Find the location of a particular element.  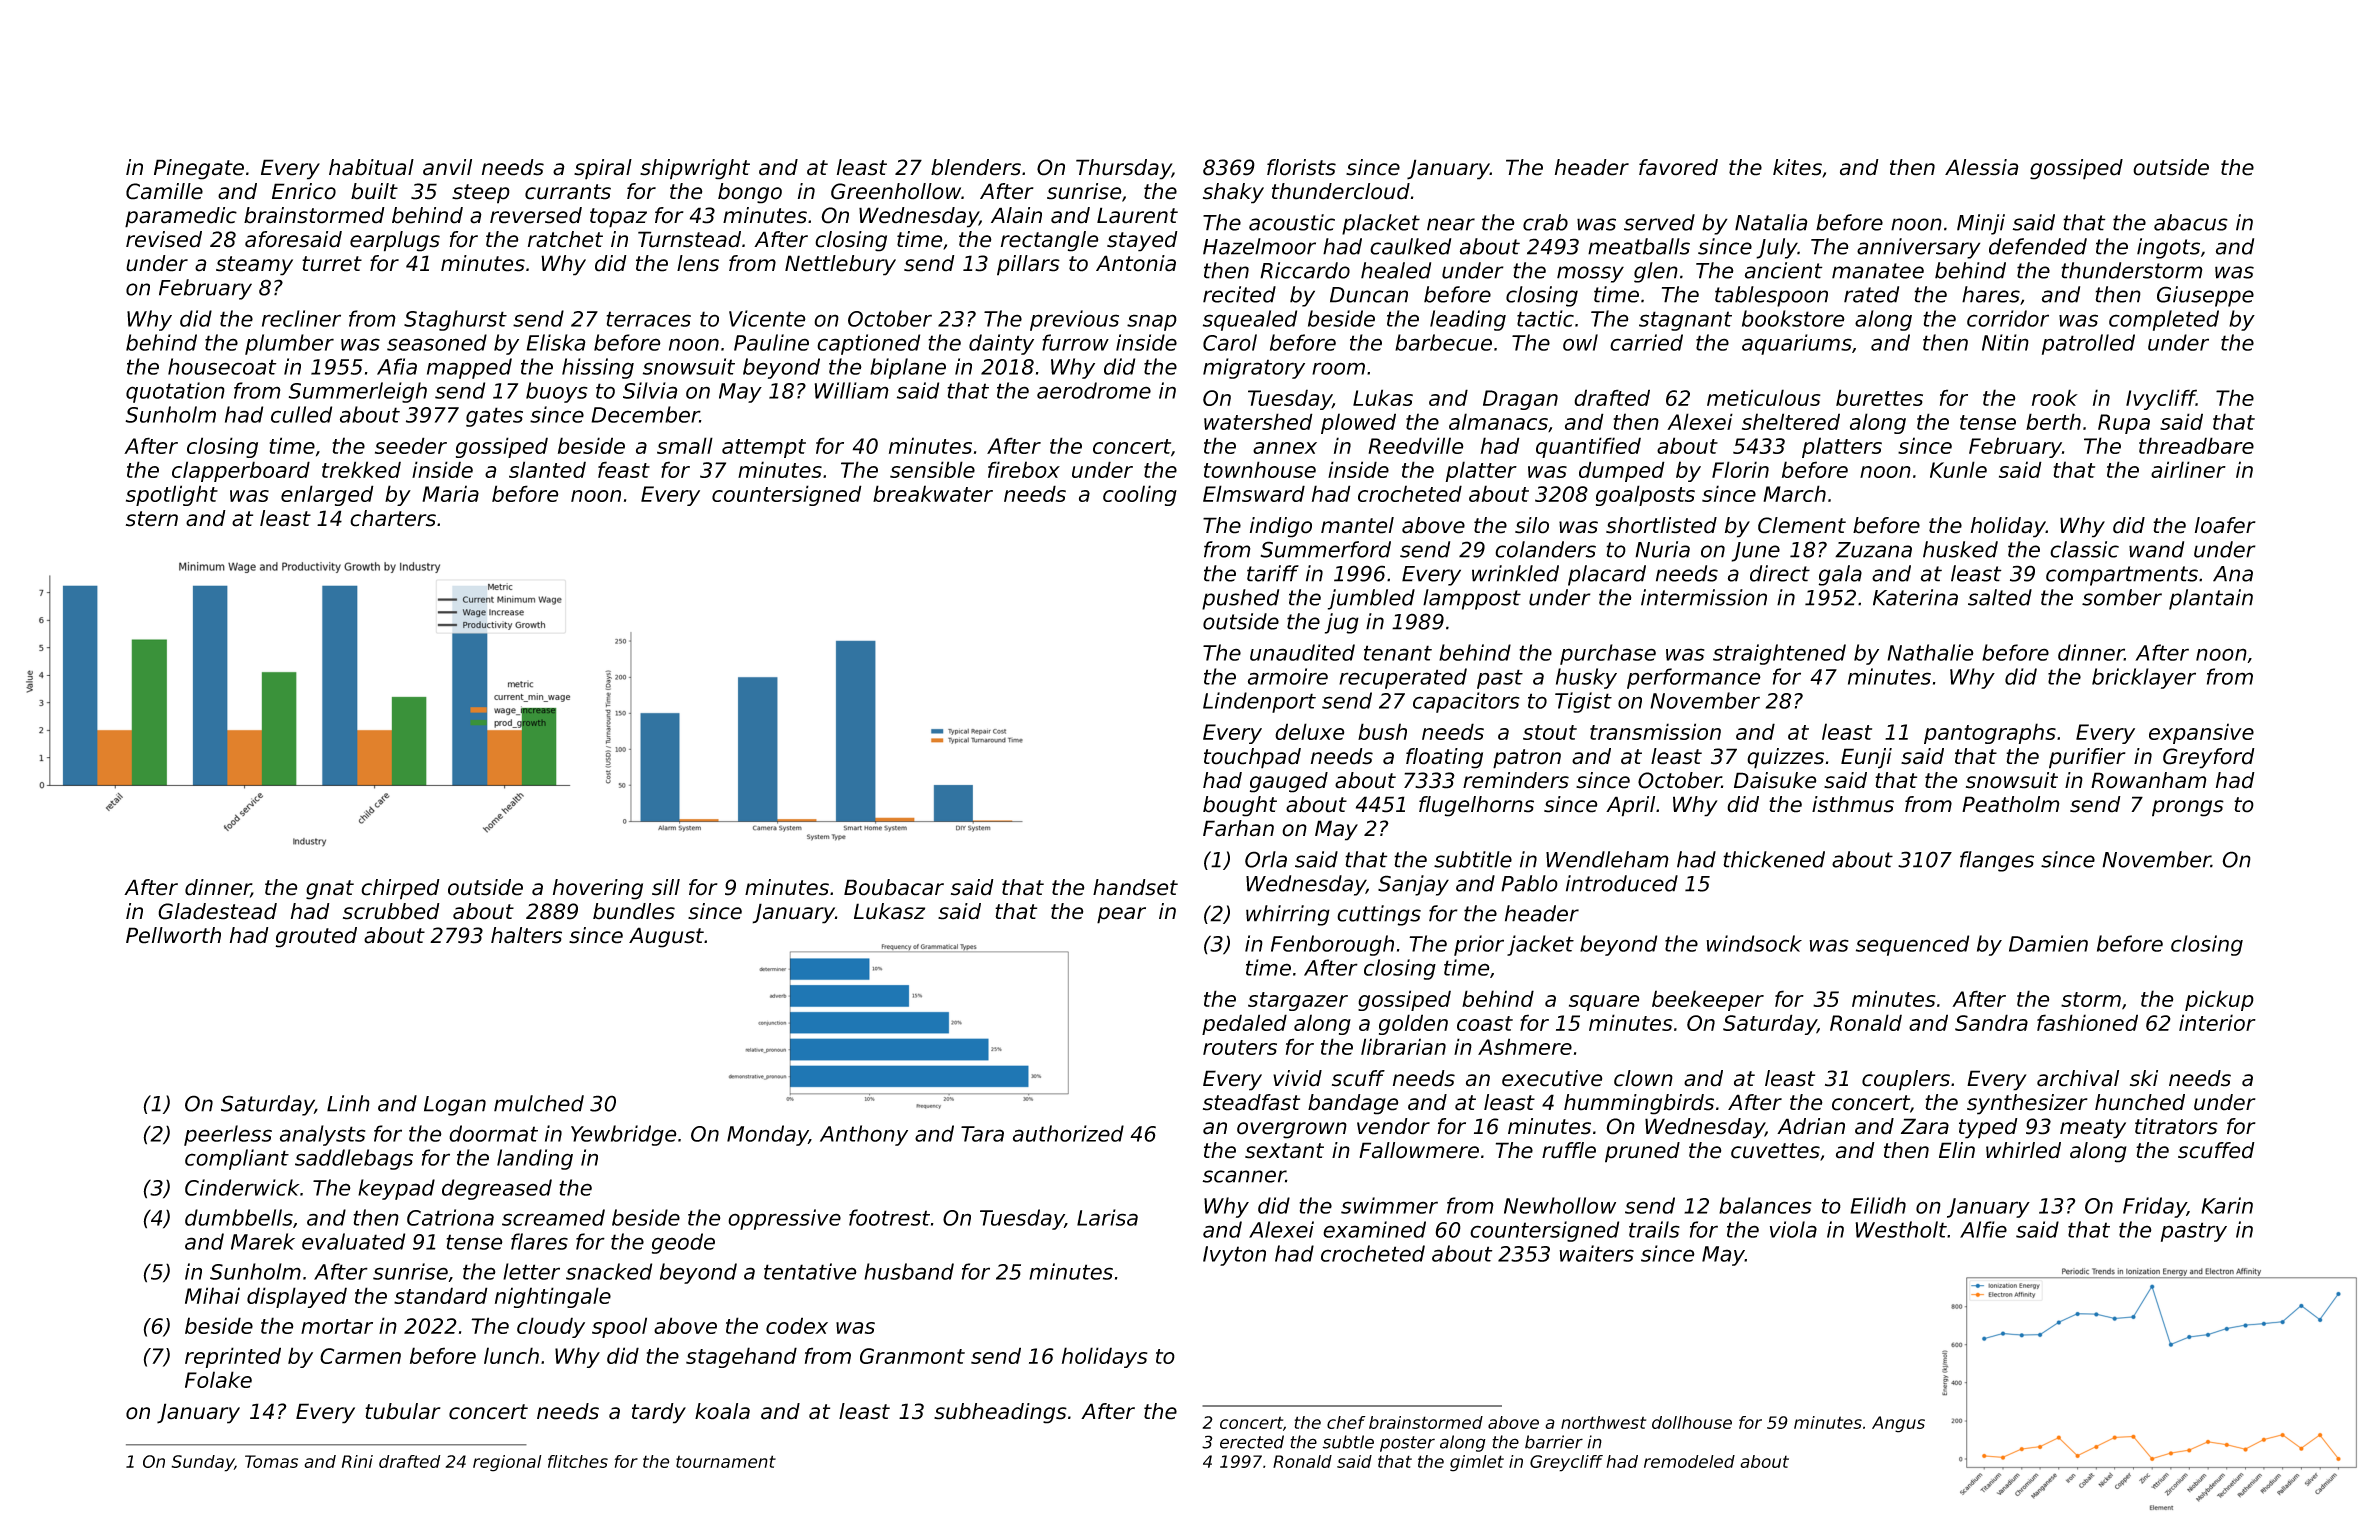

hovering is located at coordinates (598, 889).
